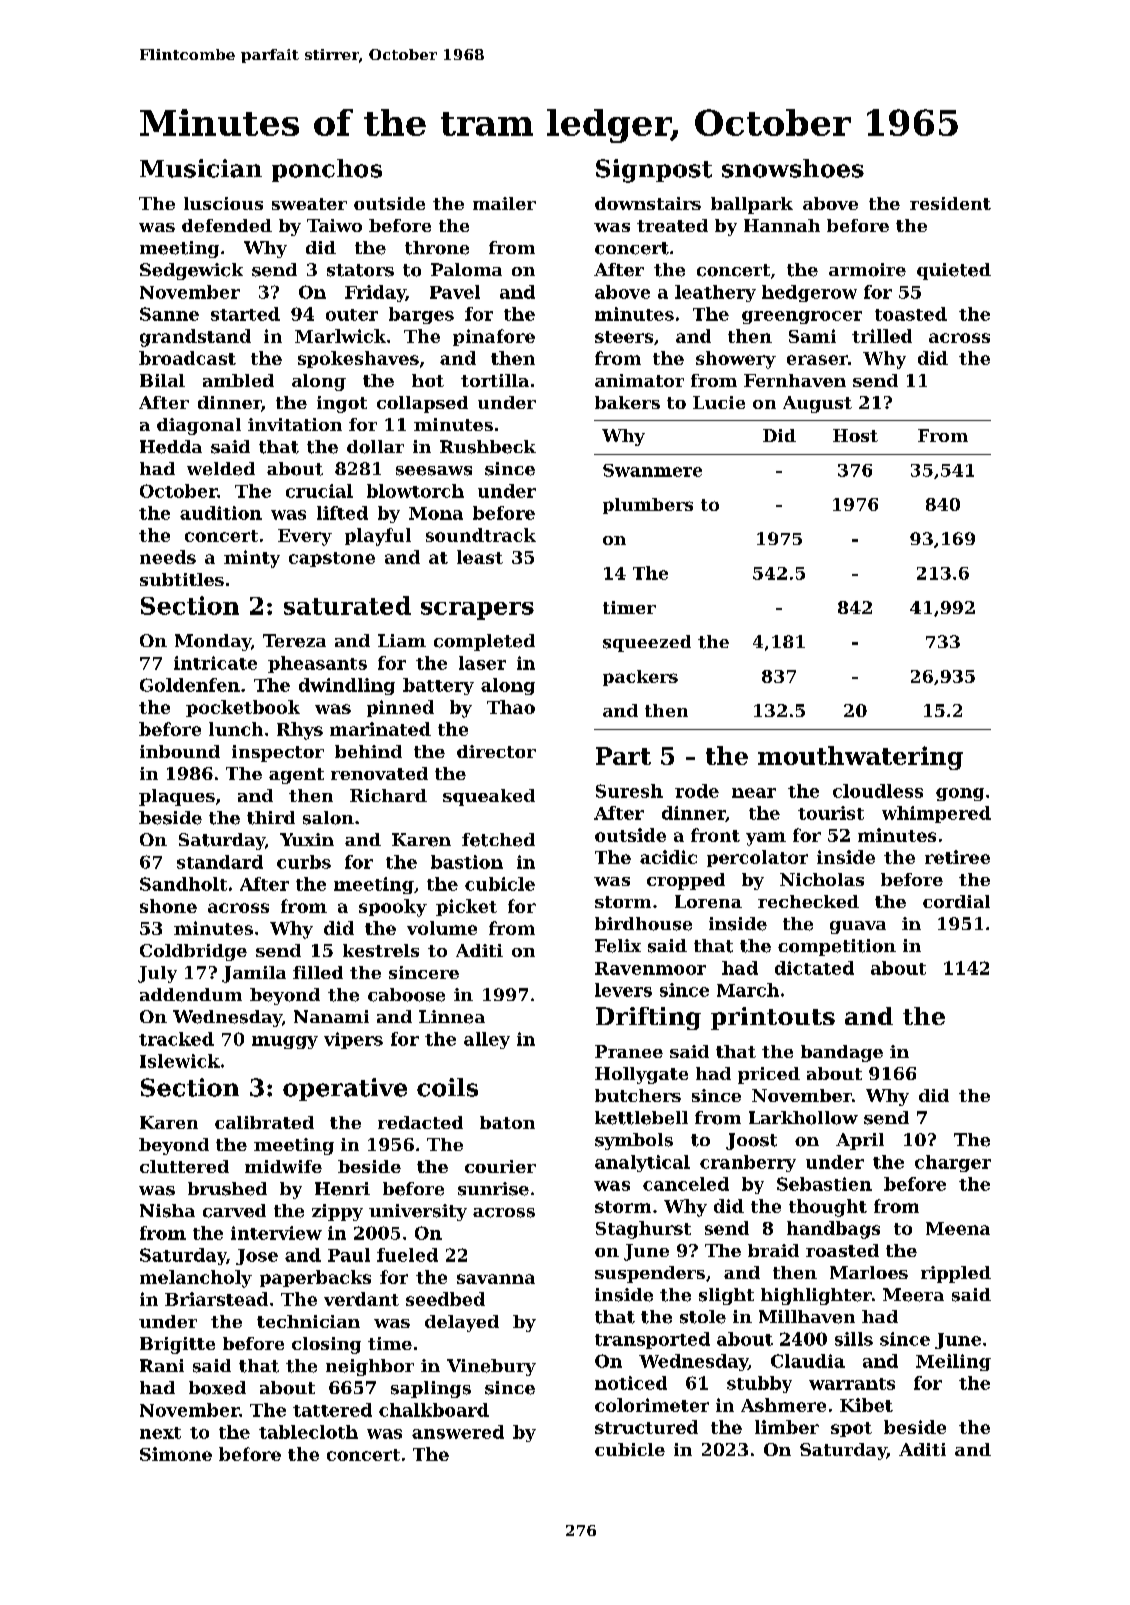  Describe the element at coordinates (950, 203) in the document. I see `resident` at that location.
